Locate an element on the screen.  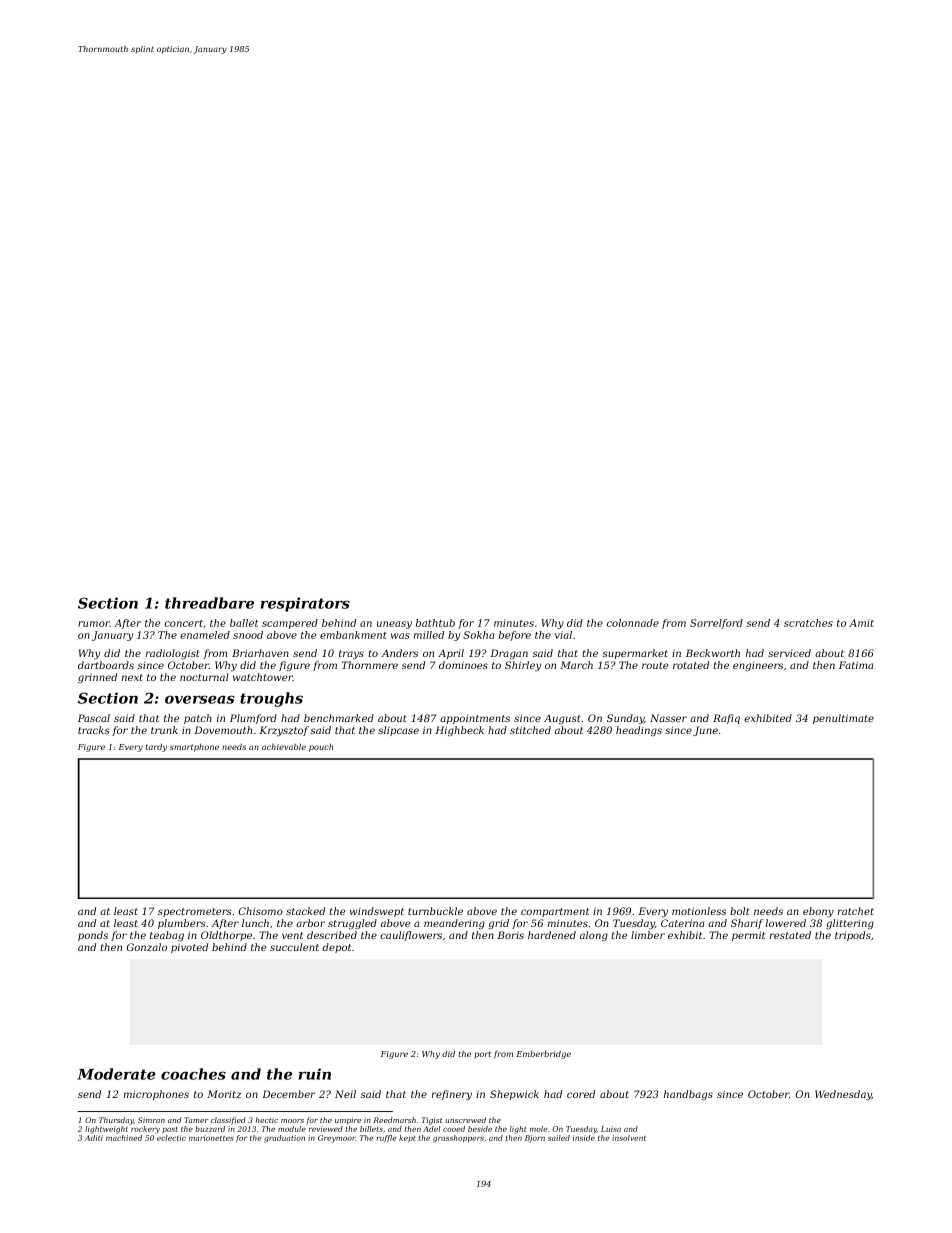
June is located at coordinates (705, 731).
